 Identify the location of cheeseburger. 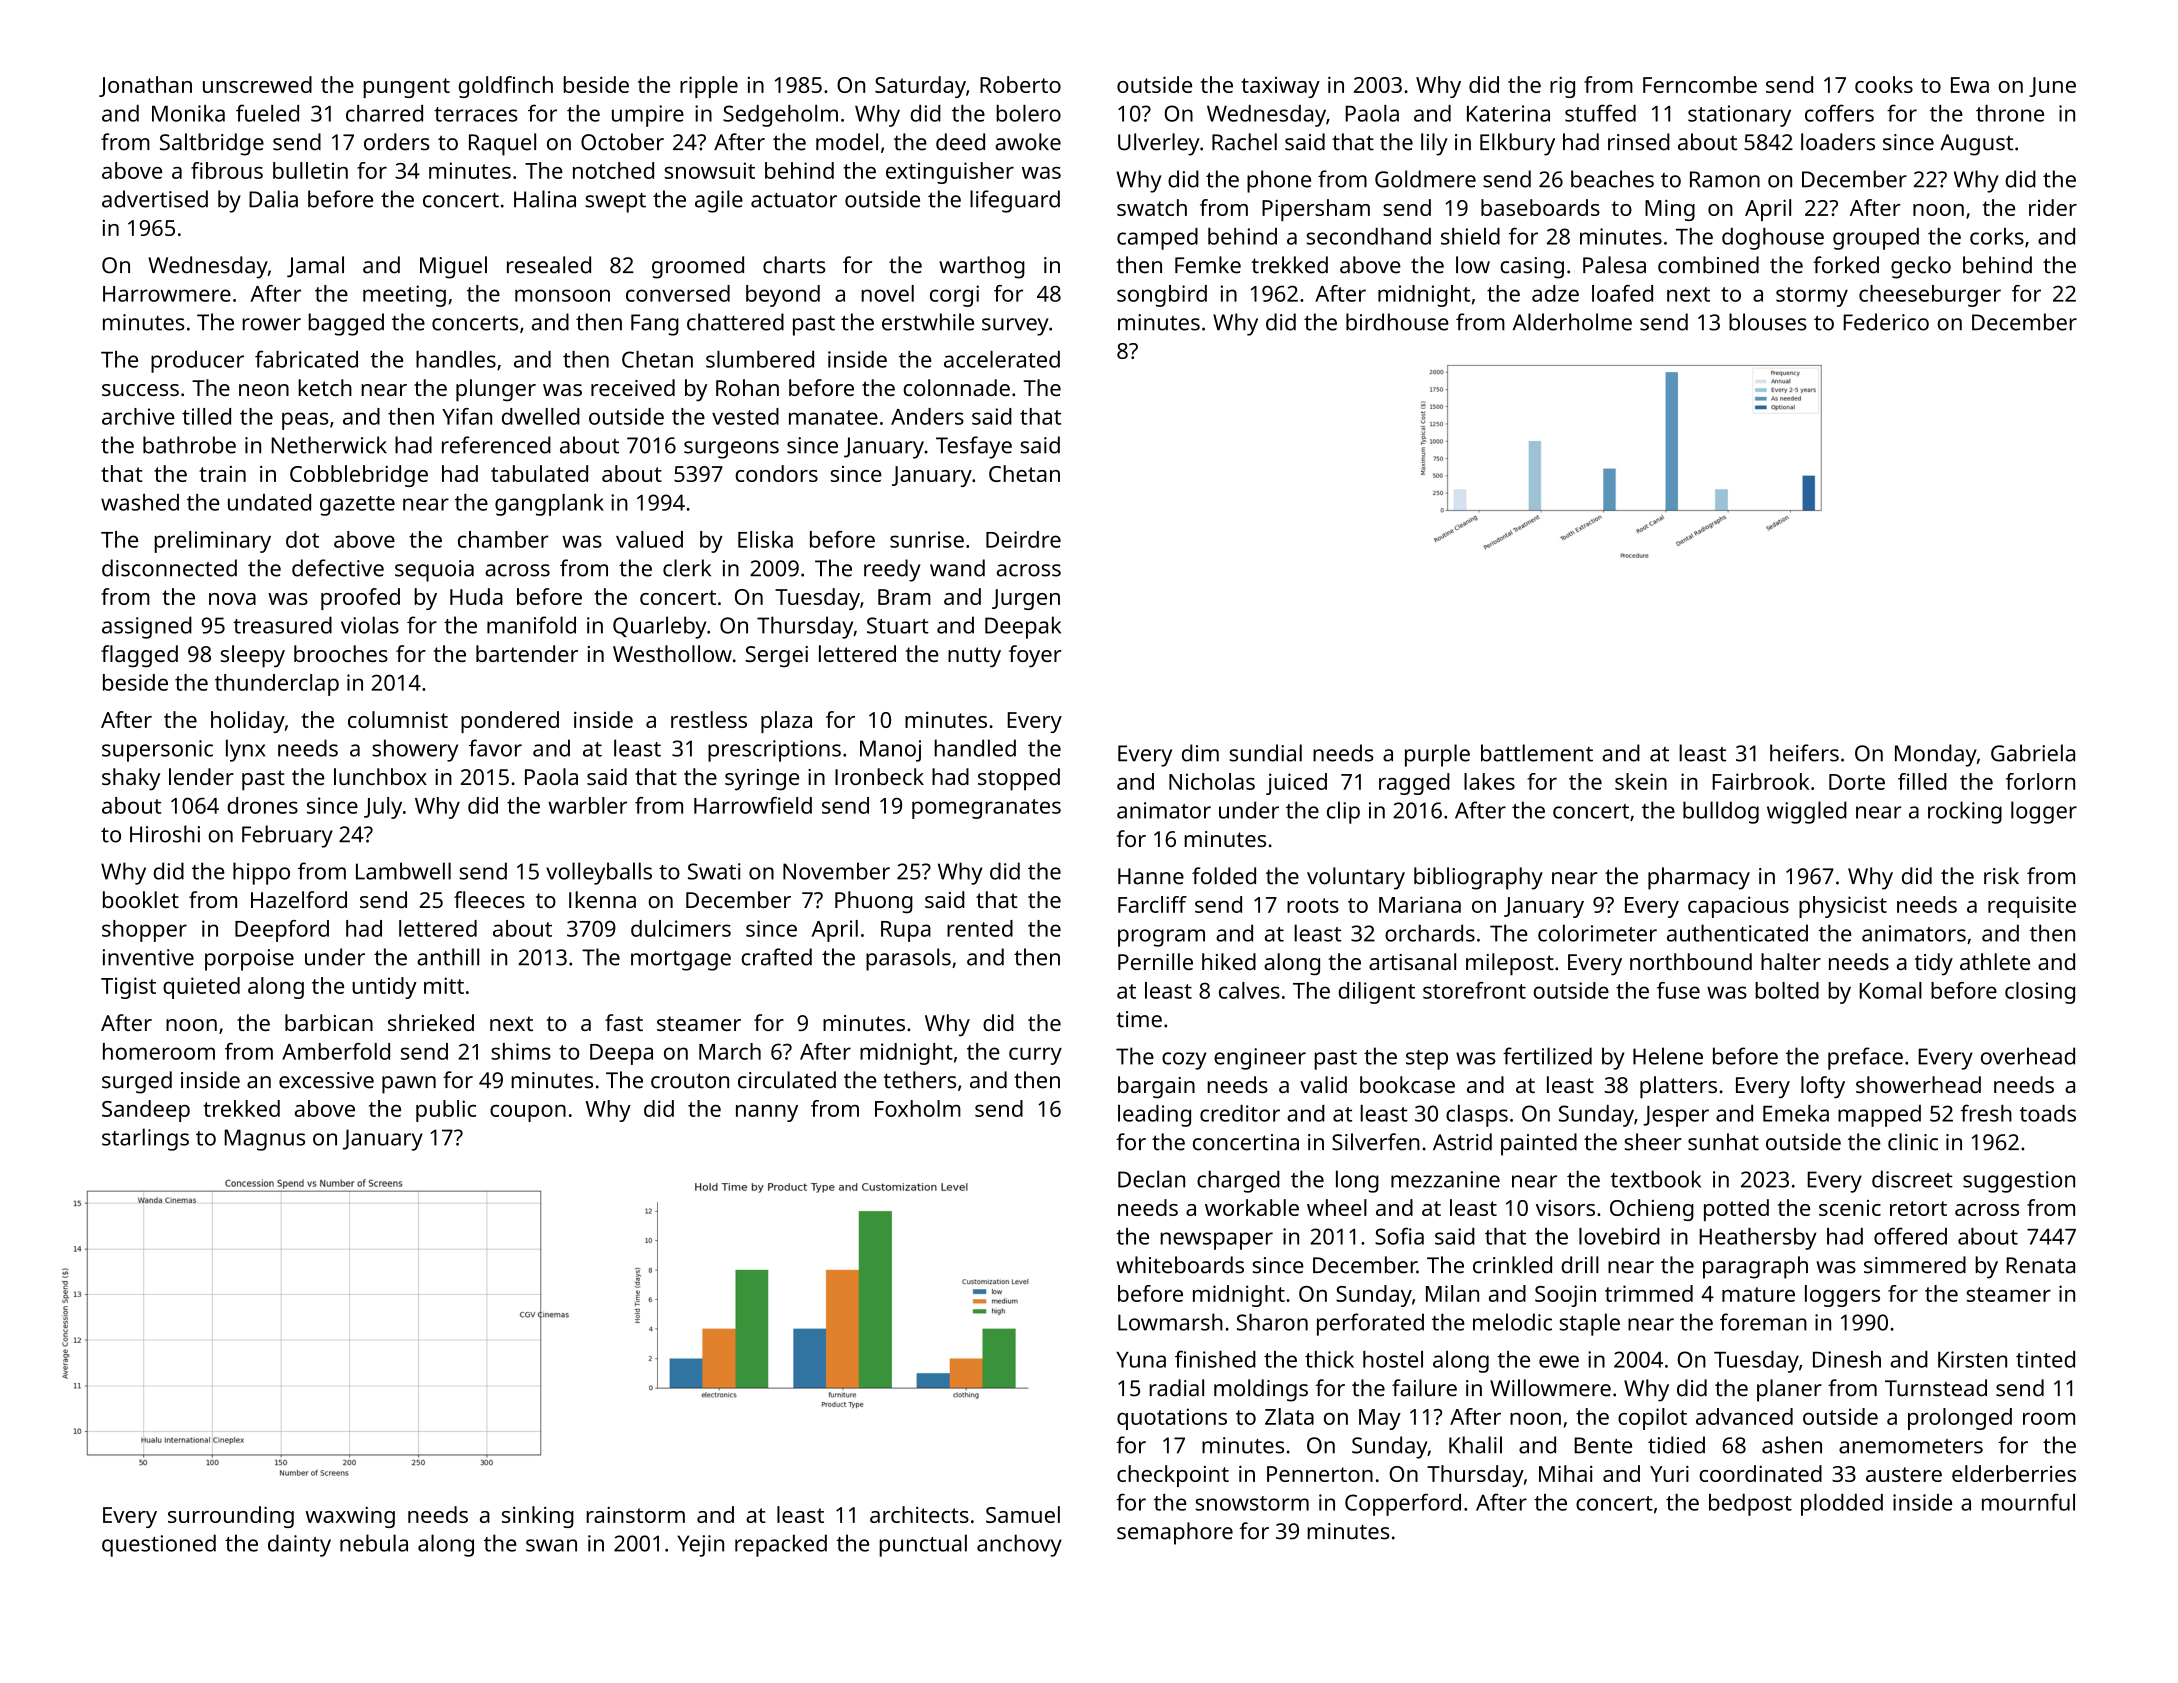
(1930, 296).
